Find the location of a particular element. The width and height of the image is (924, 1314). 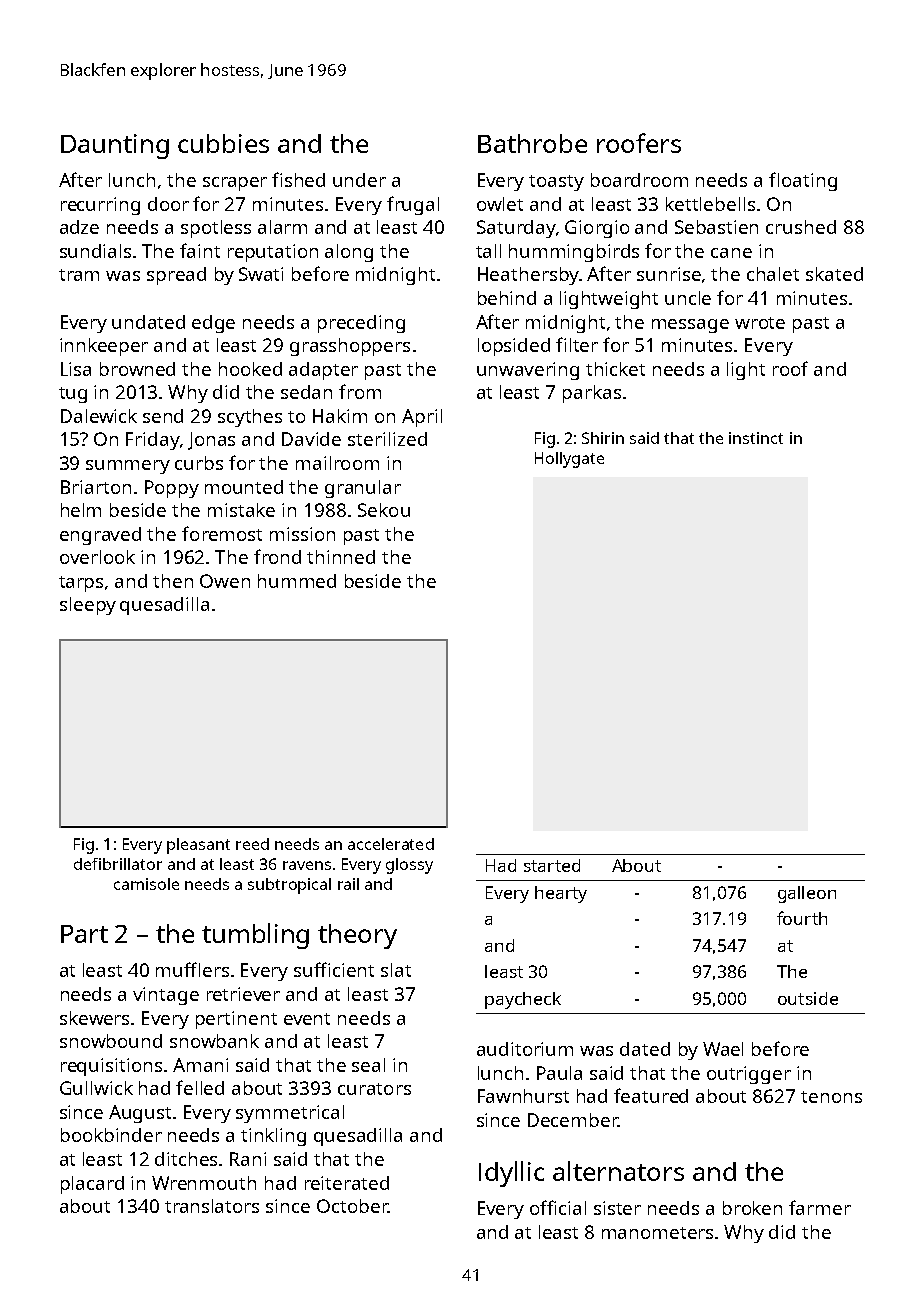

cubbies is located at coordinates (223, 143).
